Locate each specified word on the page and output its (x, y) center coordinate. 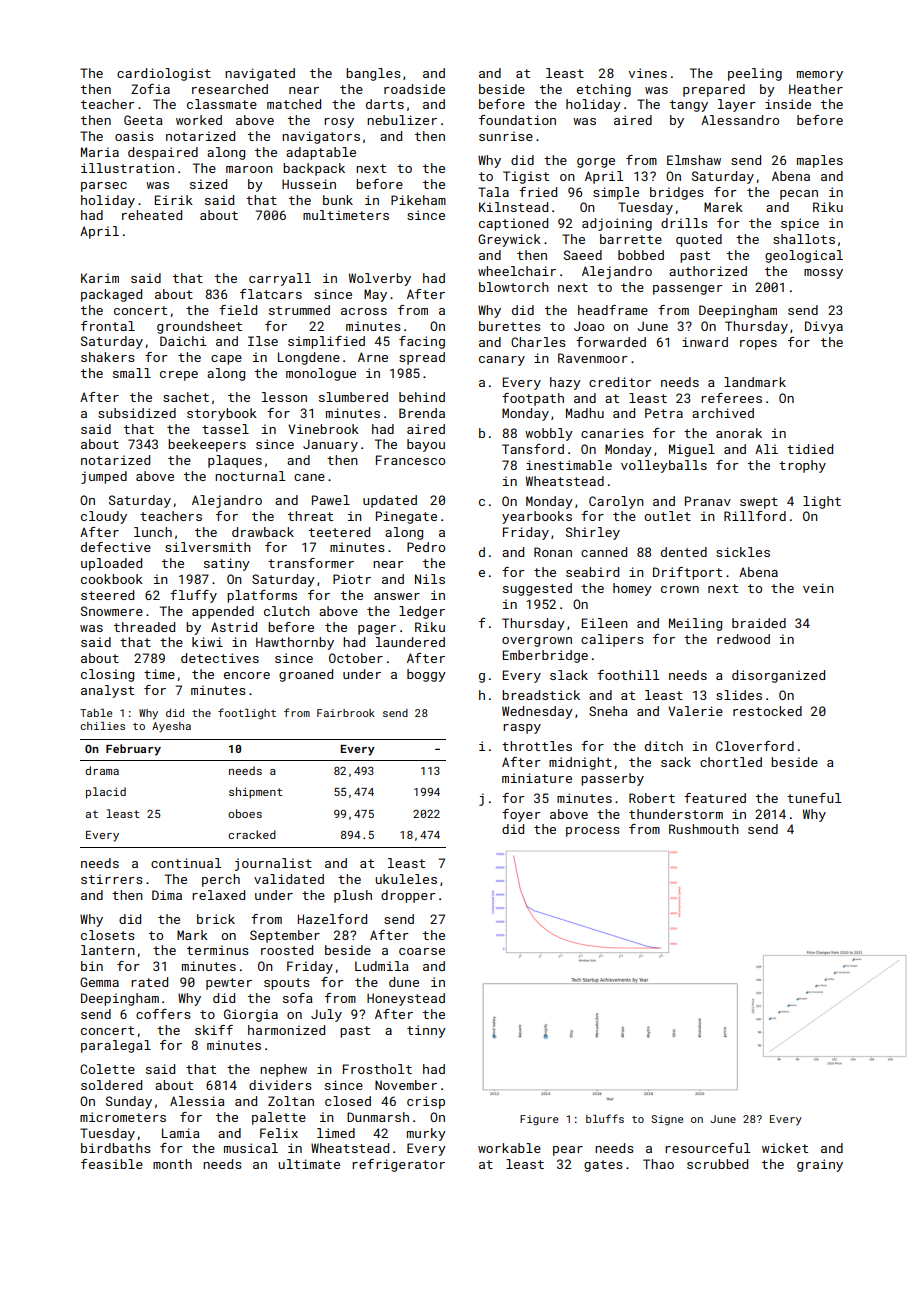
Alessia (197, 1101)
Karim (100, 278)
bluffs (605, 1118)
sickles (743, 552)
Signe (667, 1120)
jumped (104, 477)
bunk (338, 200)
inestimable (569, 465)
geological (804, 256)
